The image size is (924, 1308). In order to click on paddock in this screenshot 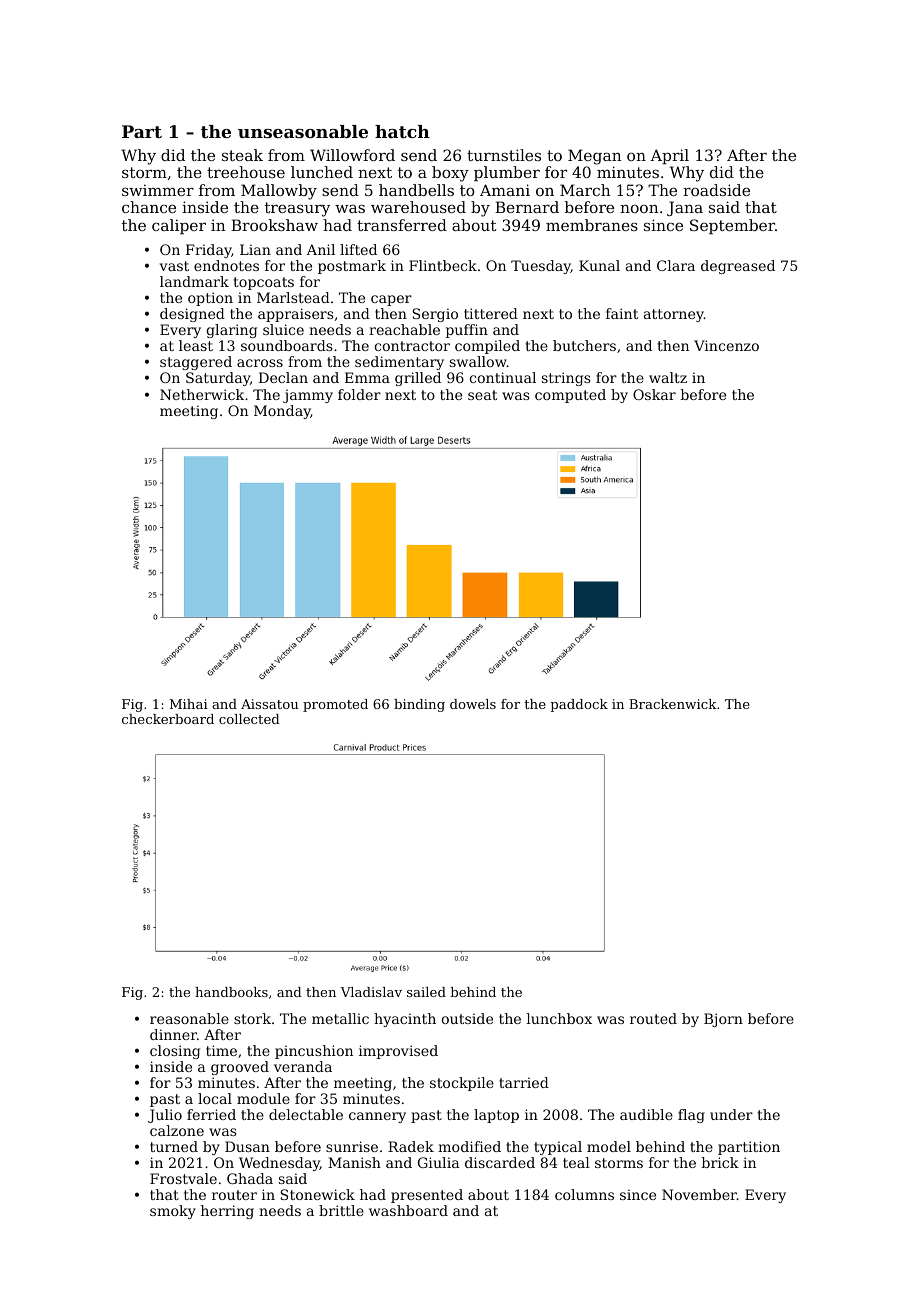, I will do `click(579, 705)`.
